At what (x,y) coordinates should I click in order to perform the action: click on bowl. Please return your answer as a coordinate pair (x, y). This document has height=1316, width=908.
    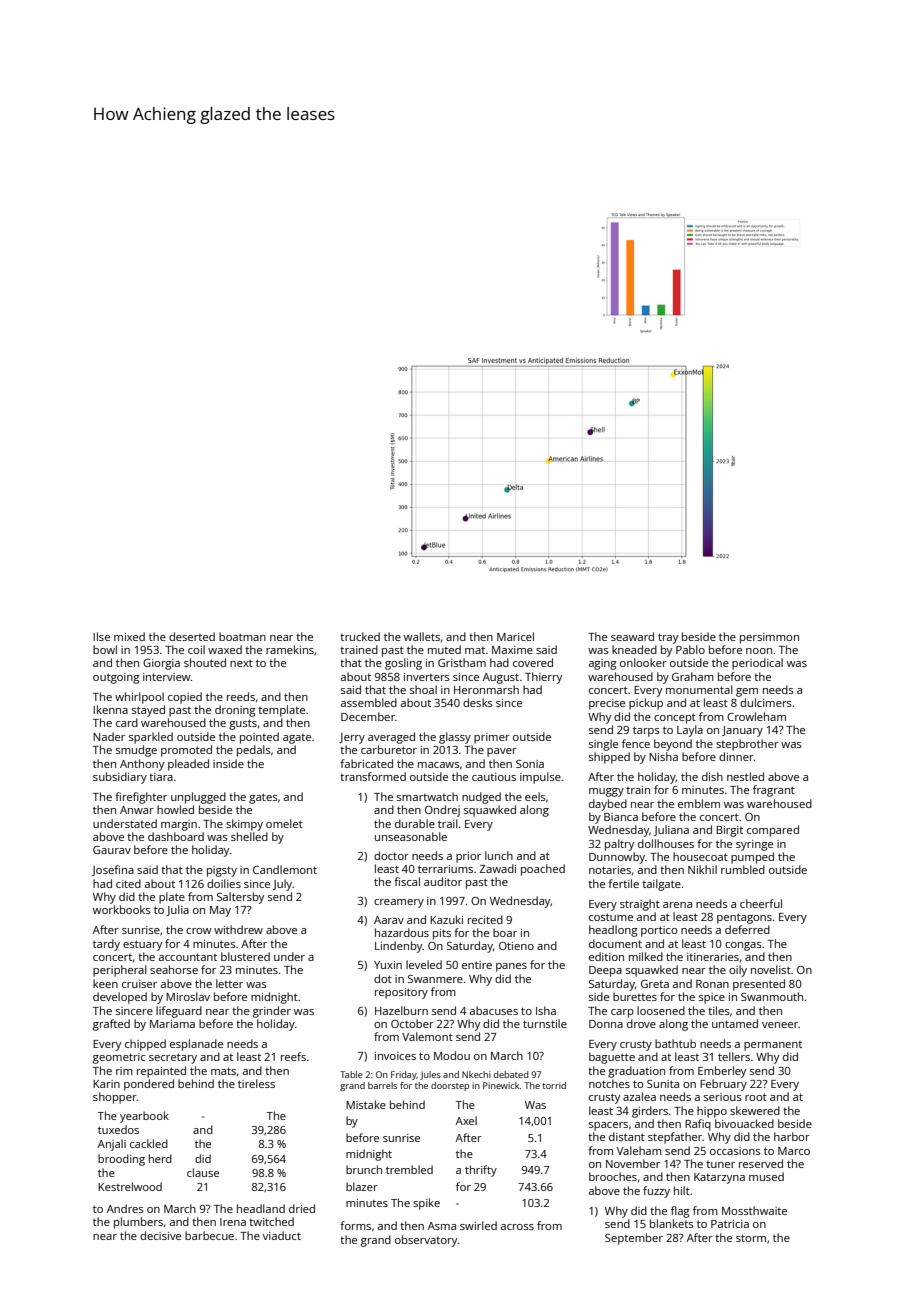
    Looking at the image, I should click on (105, 649).
